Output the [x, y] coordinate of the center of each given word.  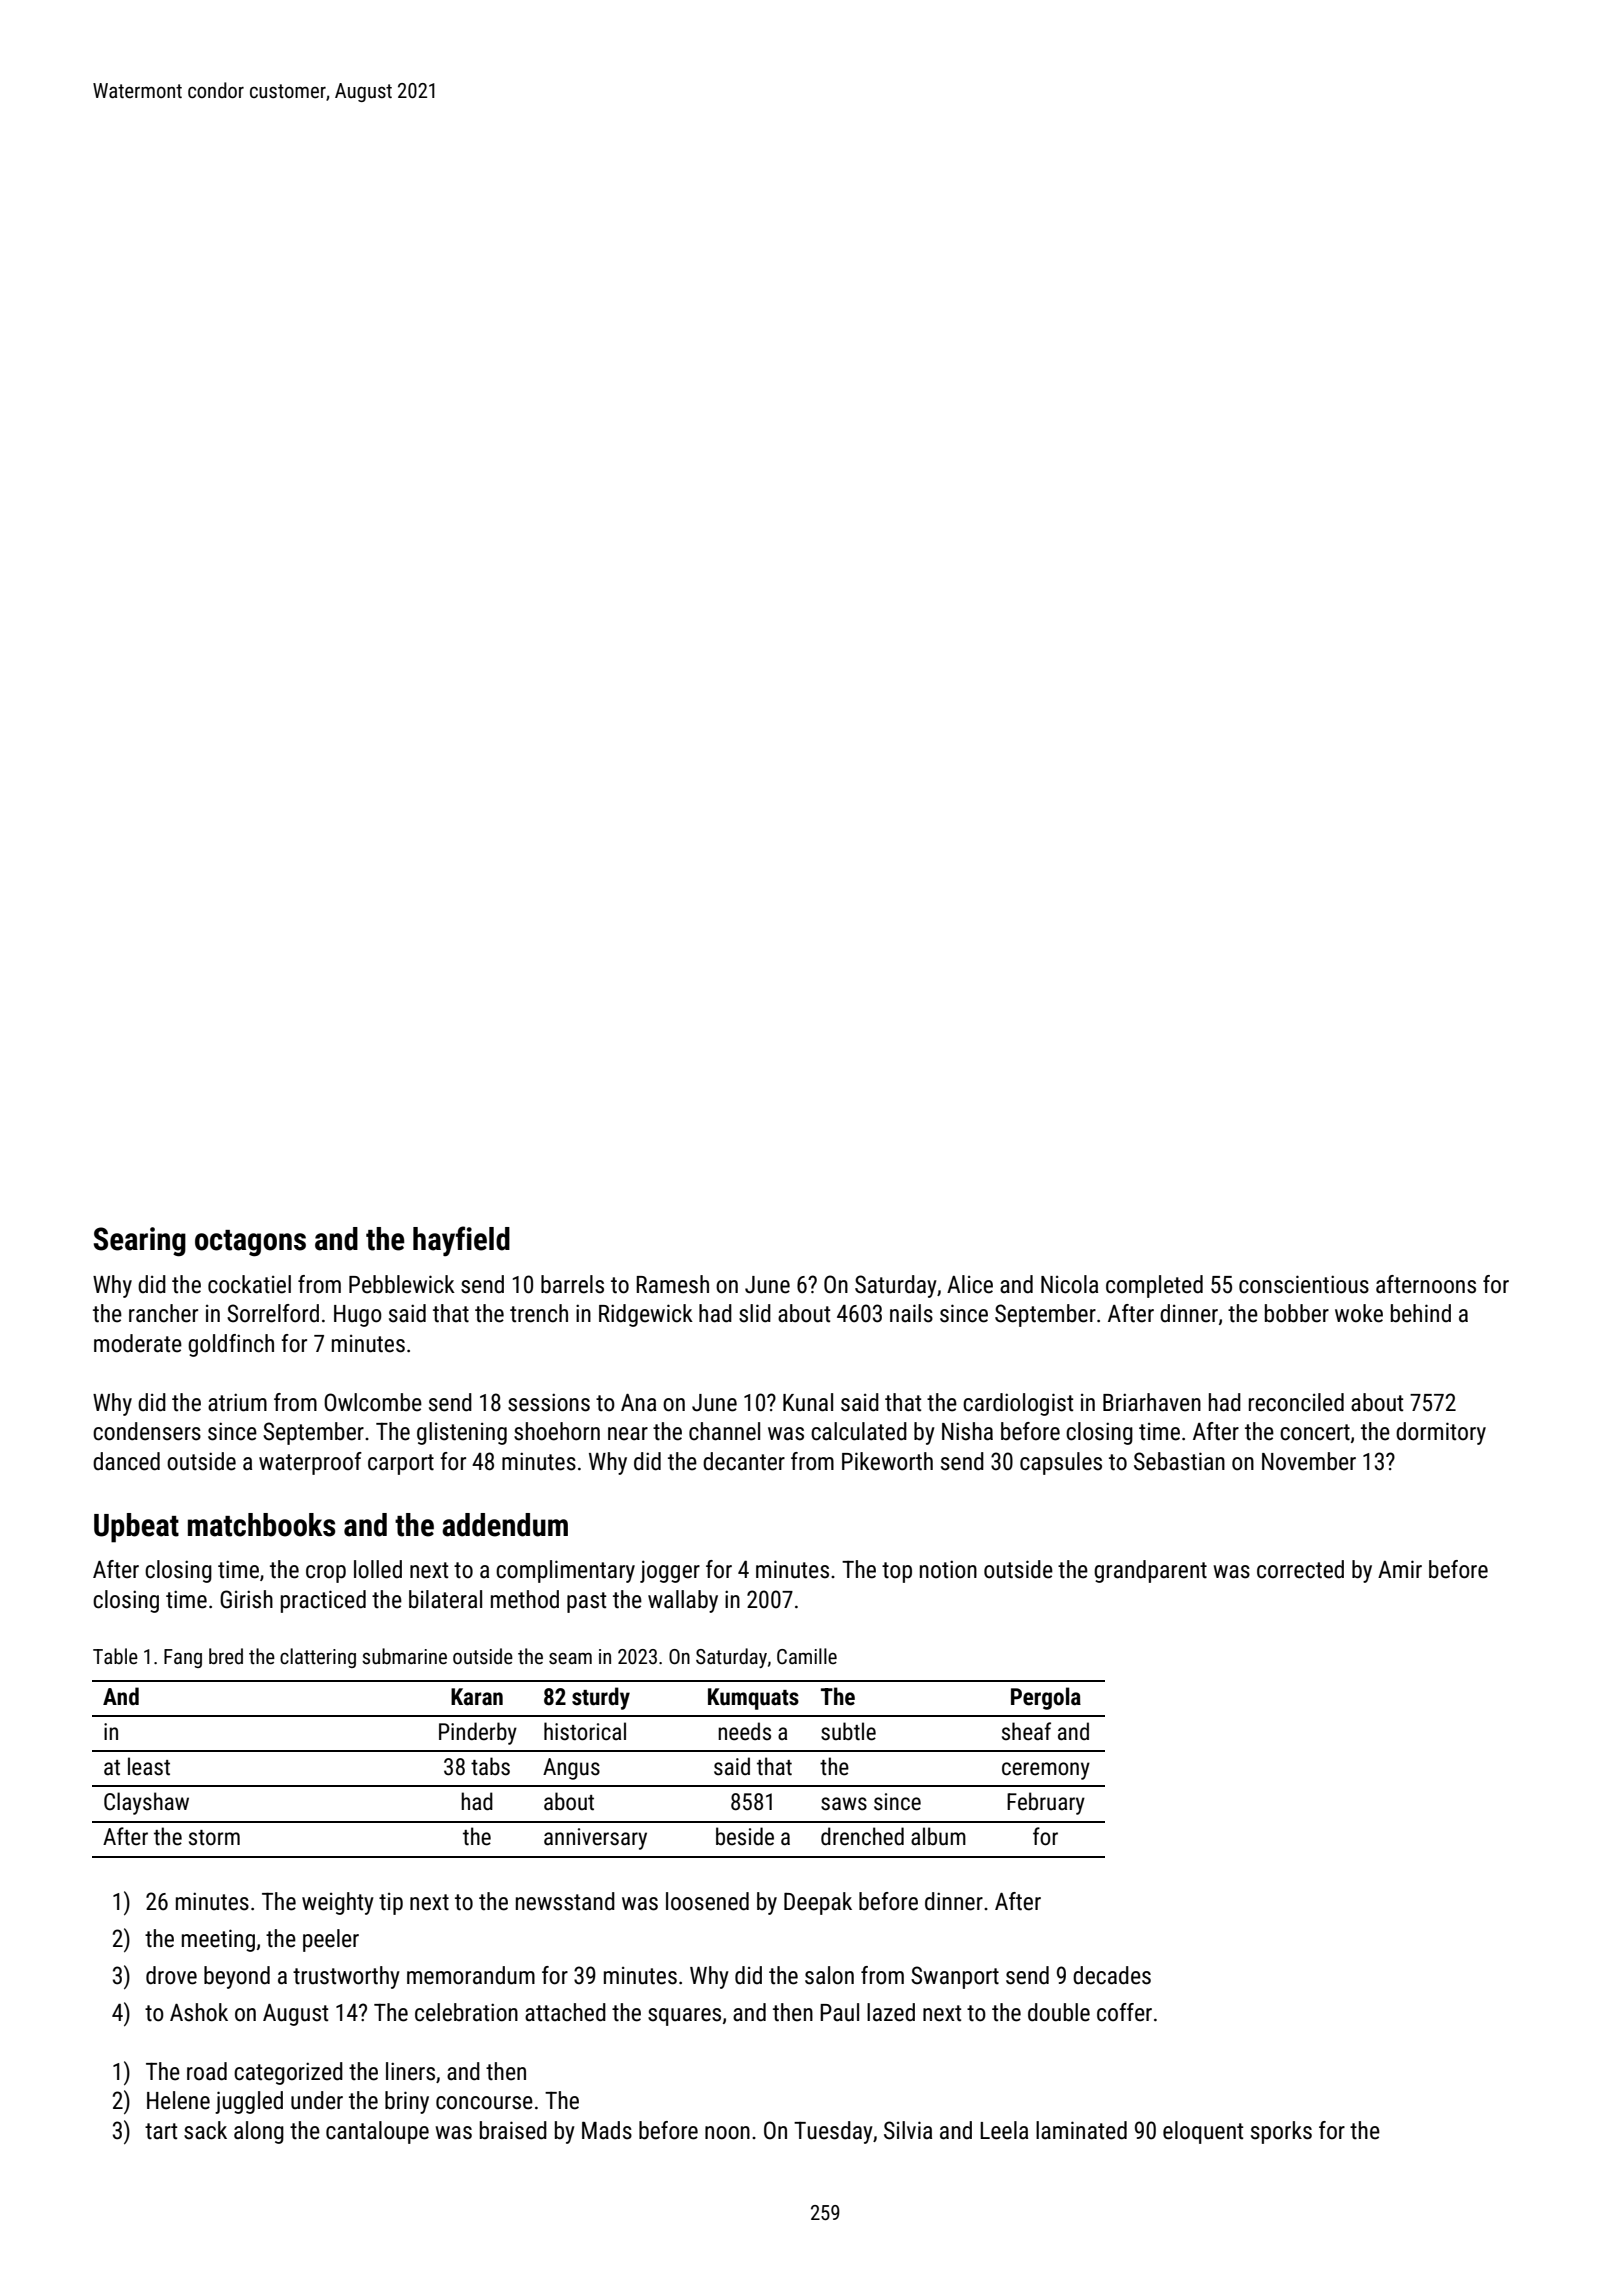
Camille [807, 1656]
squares [684, 2017]
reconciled [1296, 1402]
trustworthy [346, 1977]
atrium [237, 1402]
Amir [1400, 1569]
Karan [477, 1697]
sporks [1281, 2132]
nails [911, 1313]
